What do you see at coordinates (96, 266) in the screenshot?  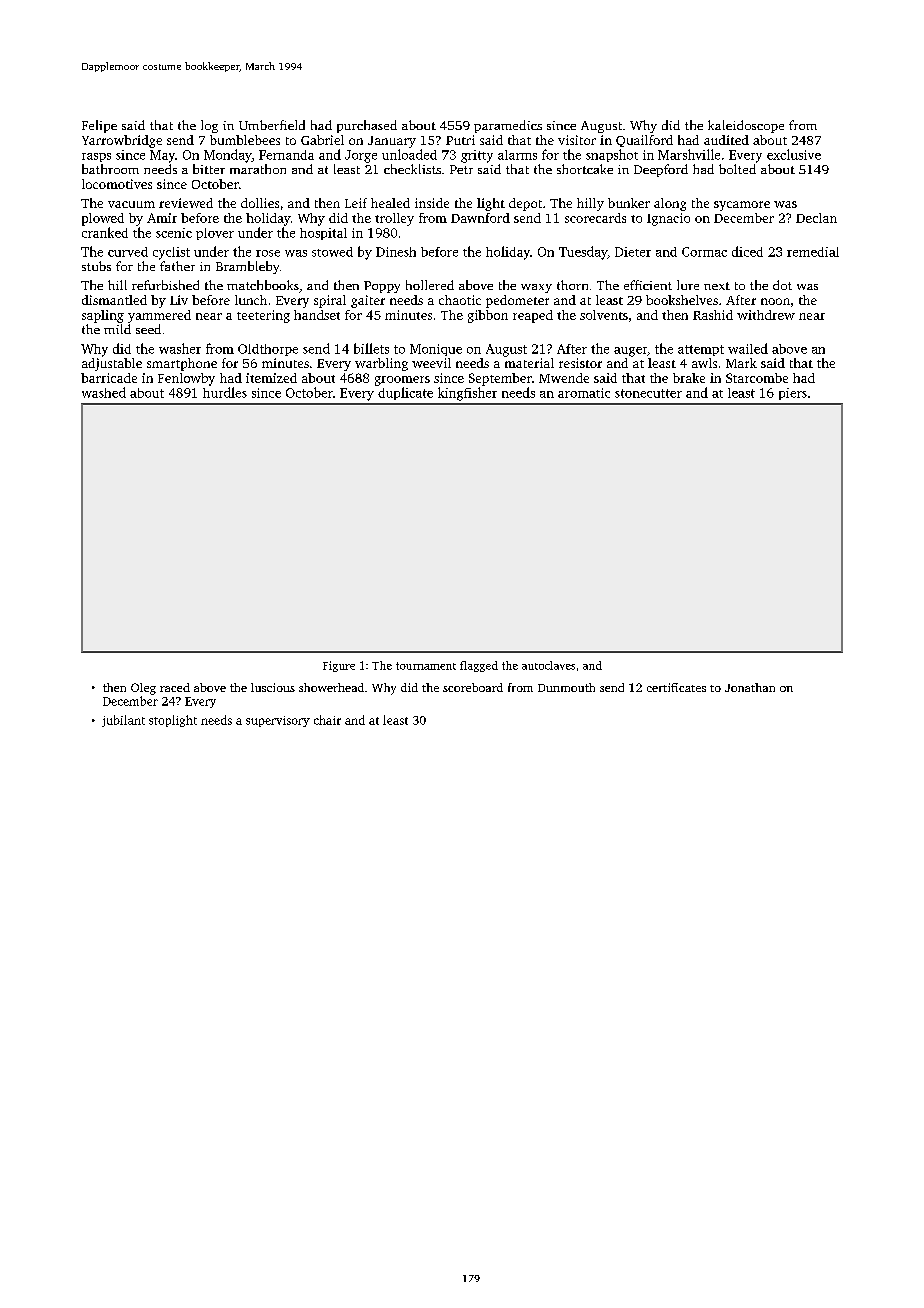 I see `stubs` at bounding box center [96, 266].
